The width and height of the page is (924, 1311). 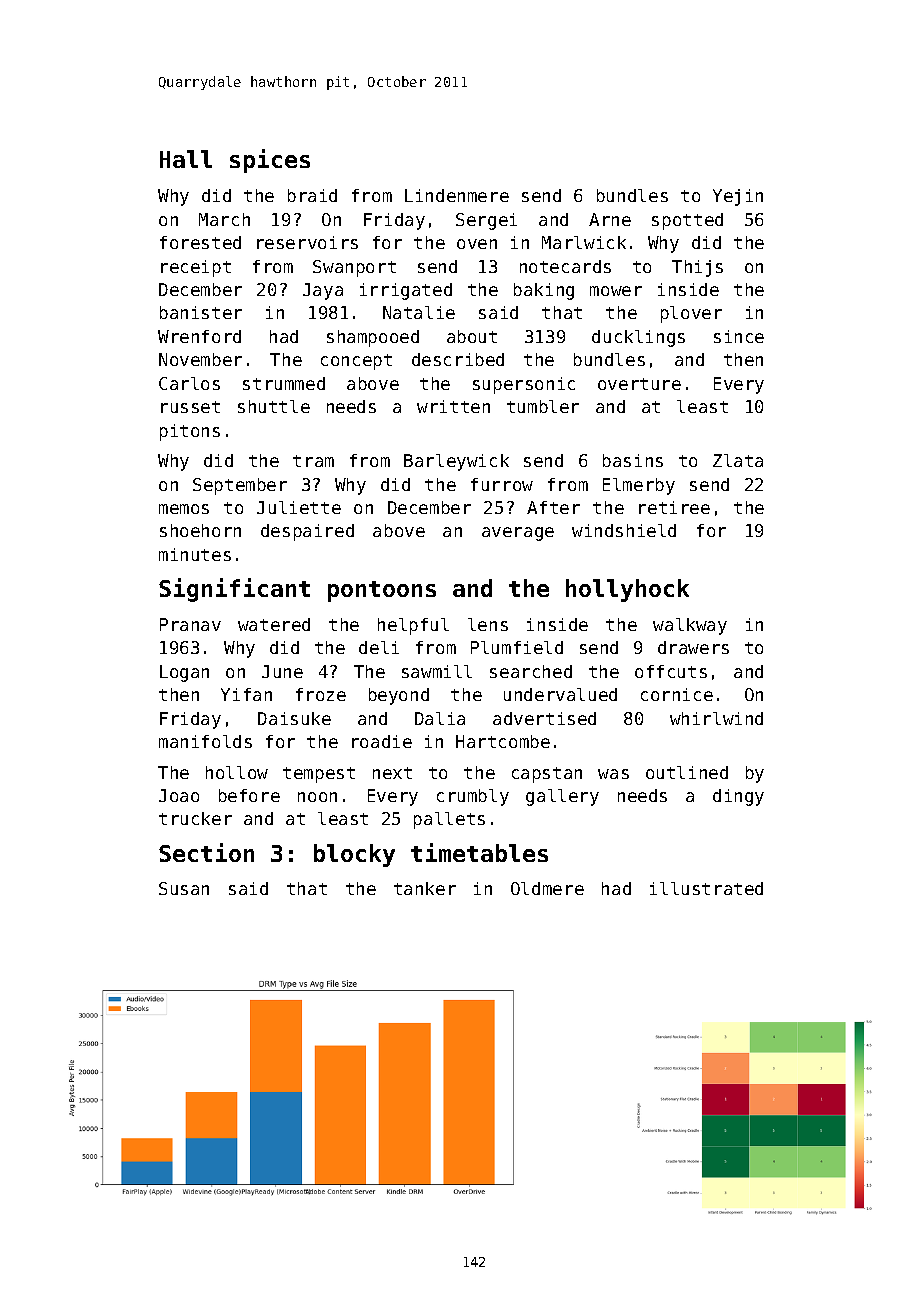 I want to click on illustrated, so click(x=706, y=888).
